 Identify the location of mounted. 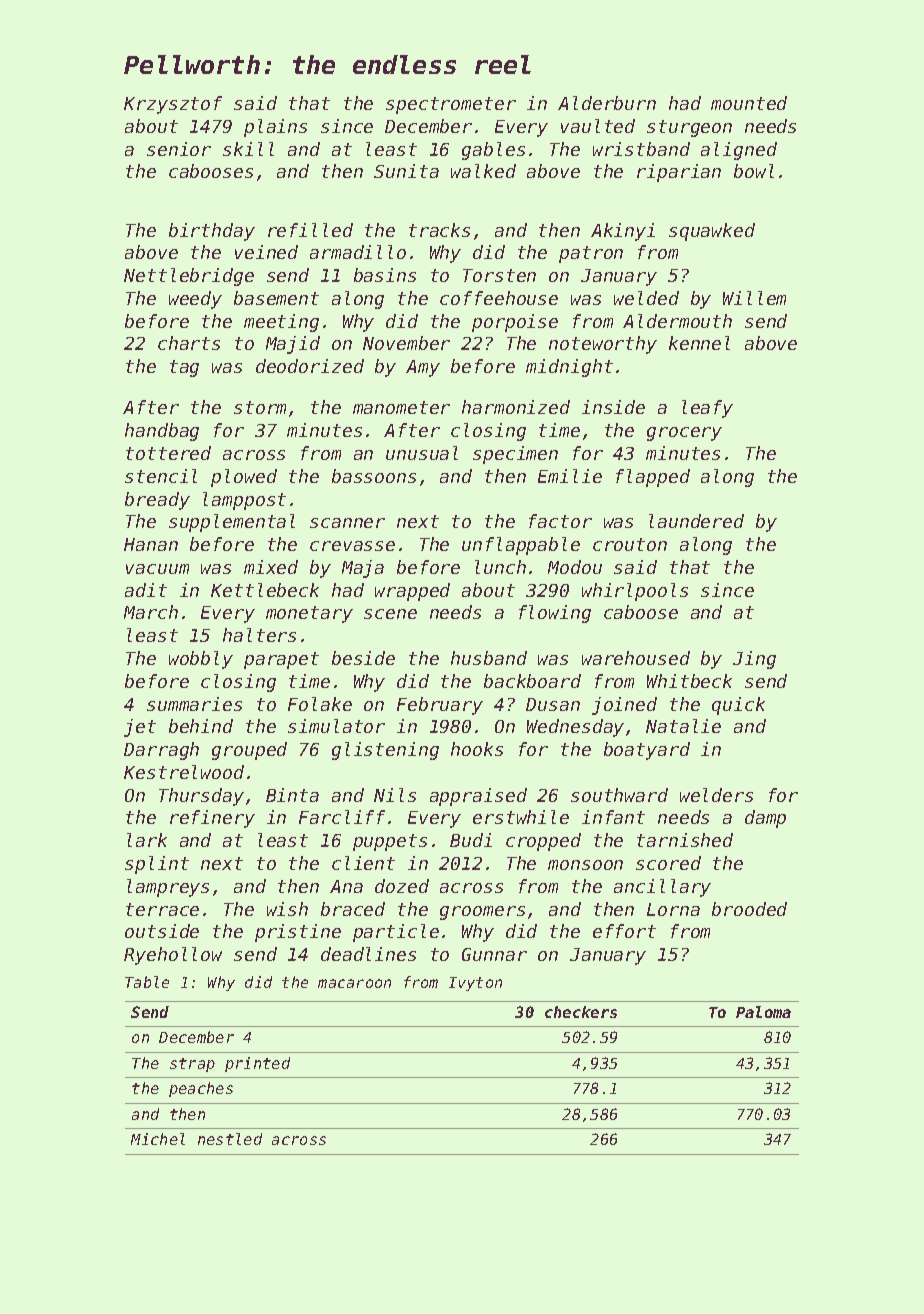
(749, 103).
